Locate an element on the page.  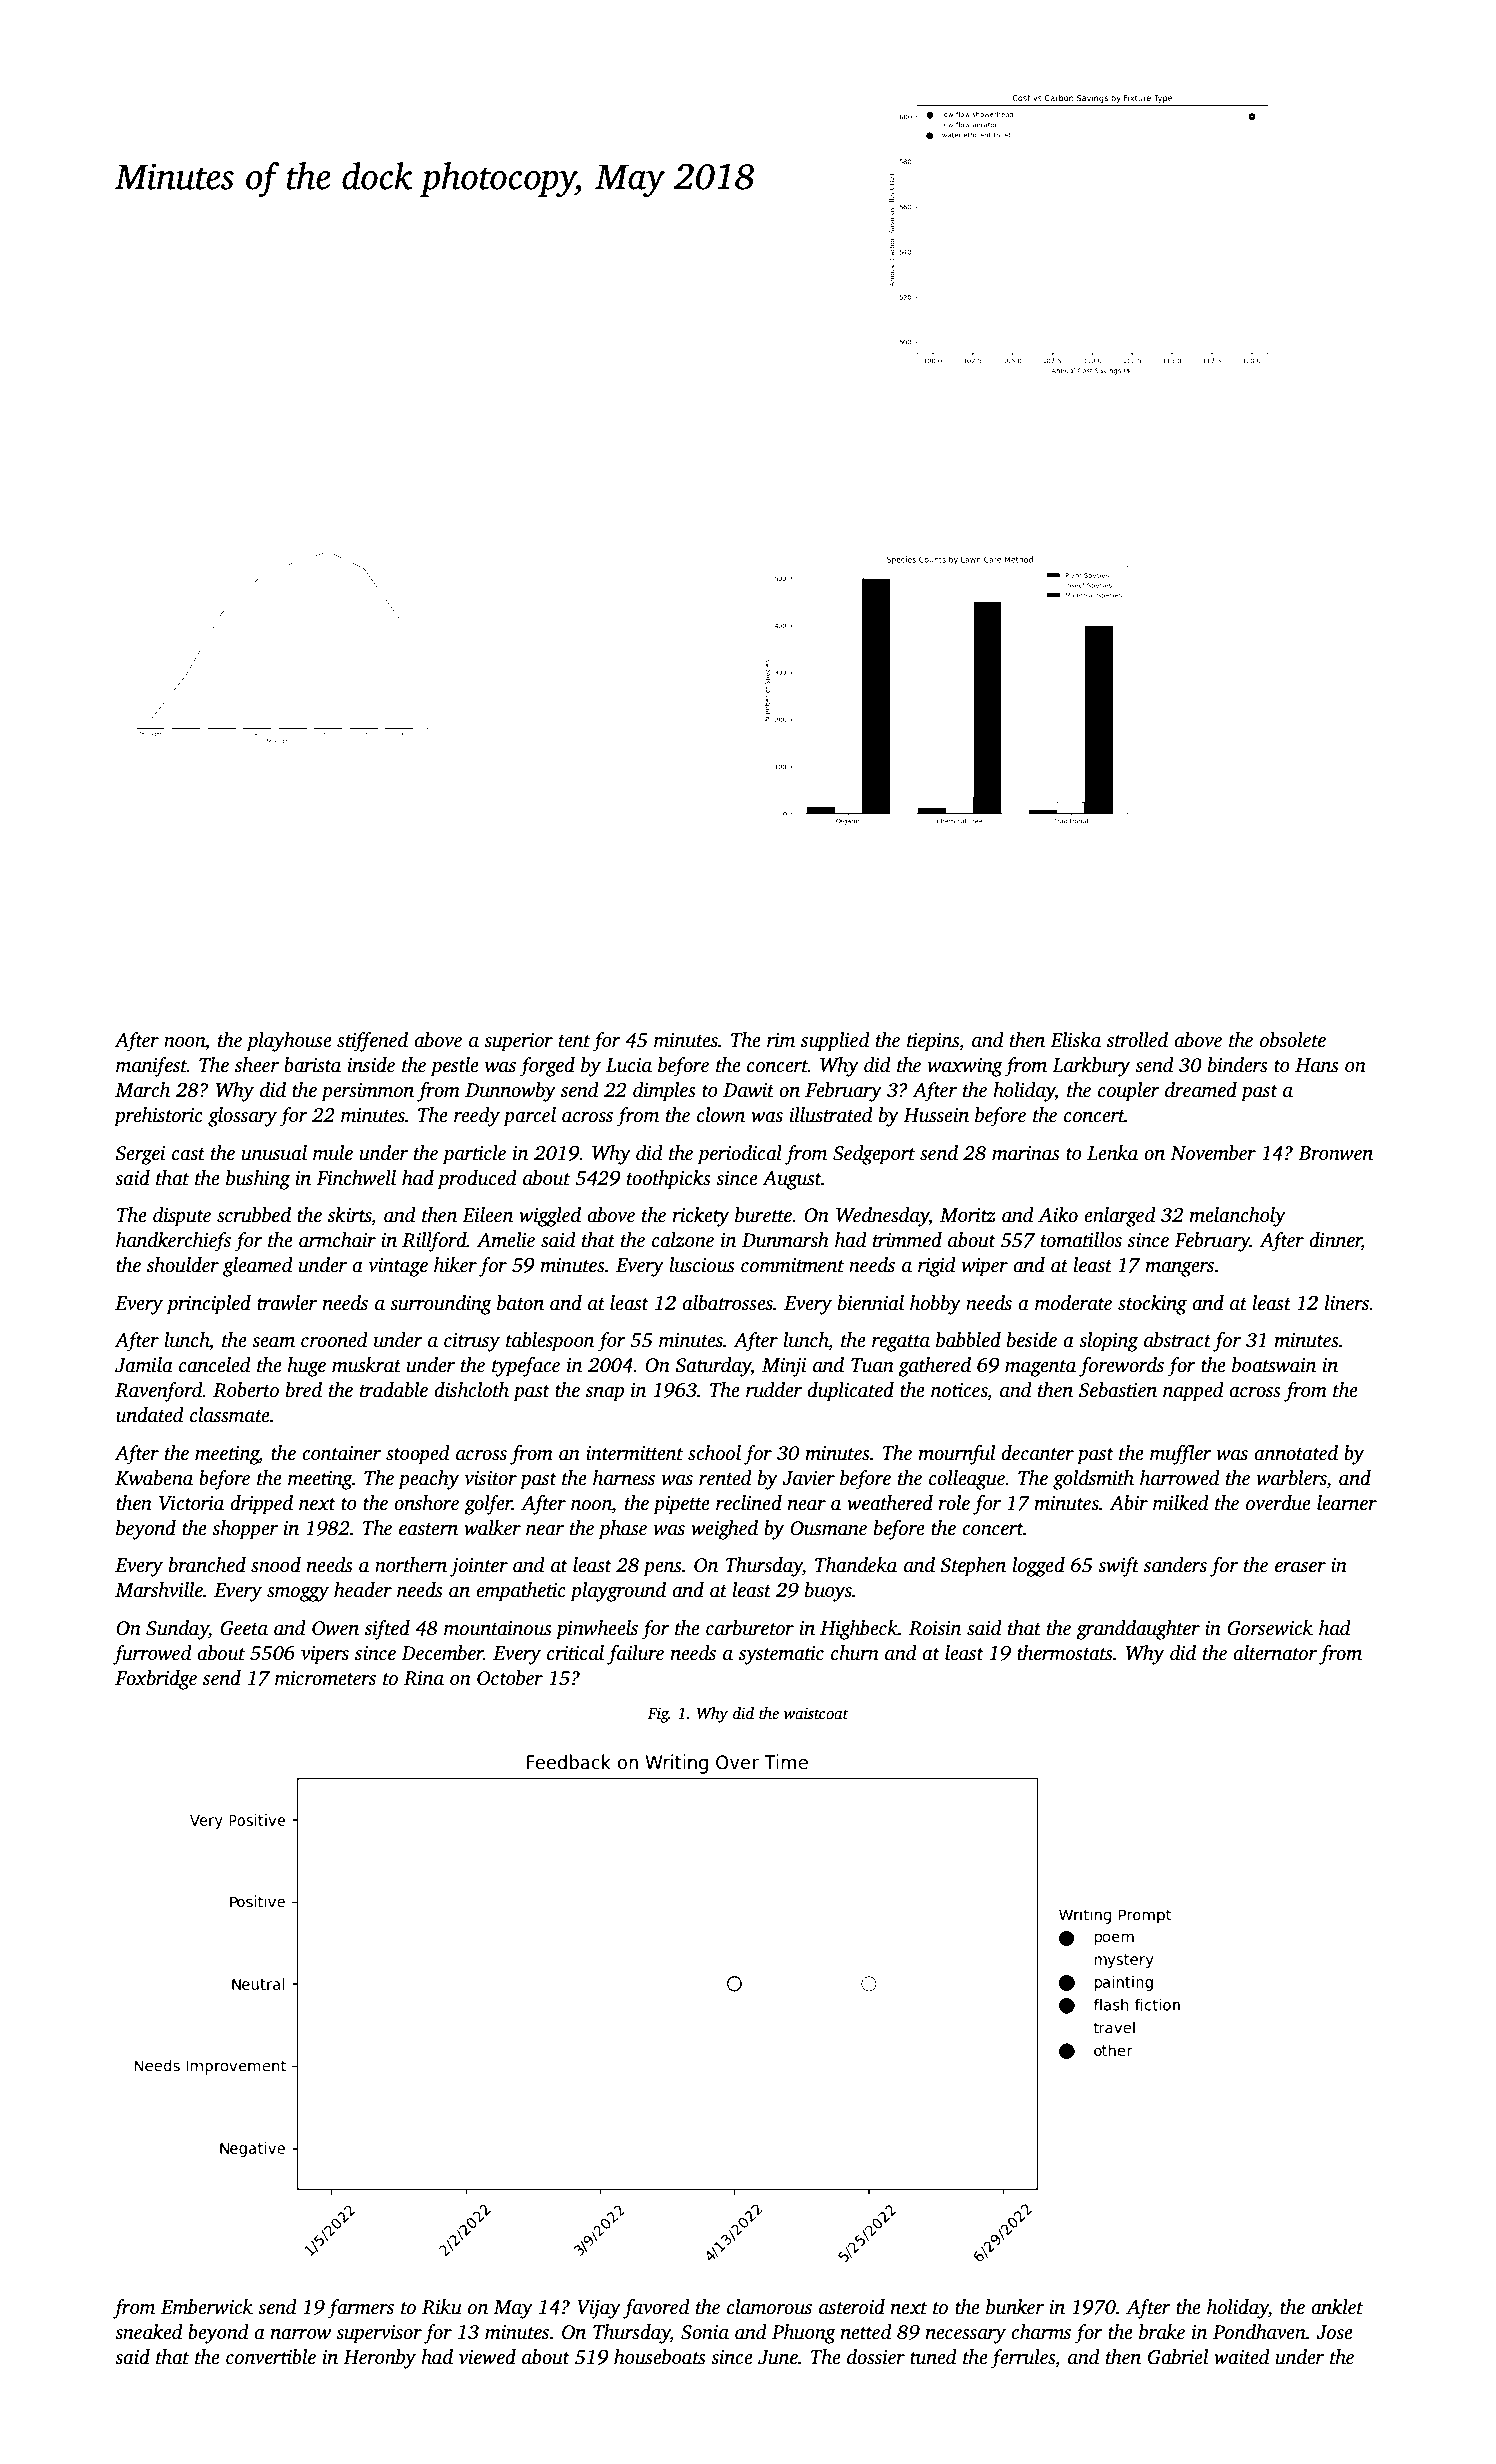
waistcoat is located at coordinates (816, 1713).
